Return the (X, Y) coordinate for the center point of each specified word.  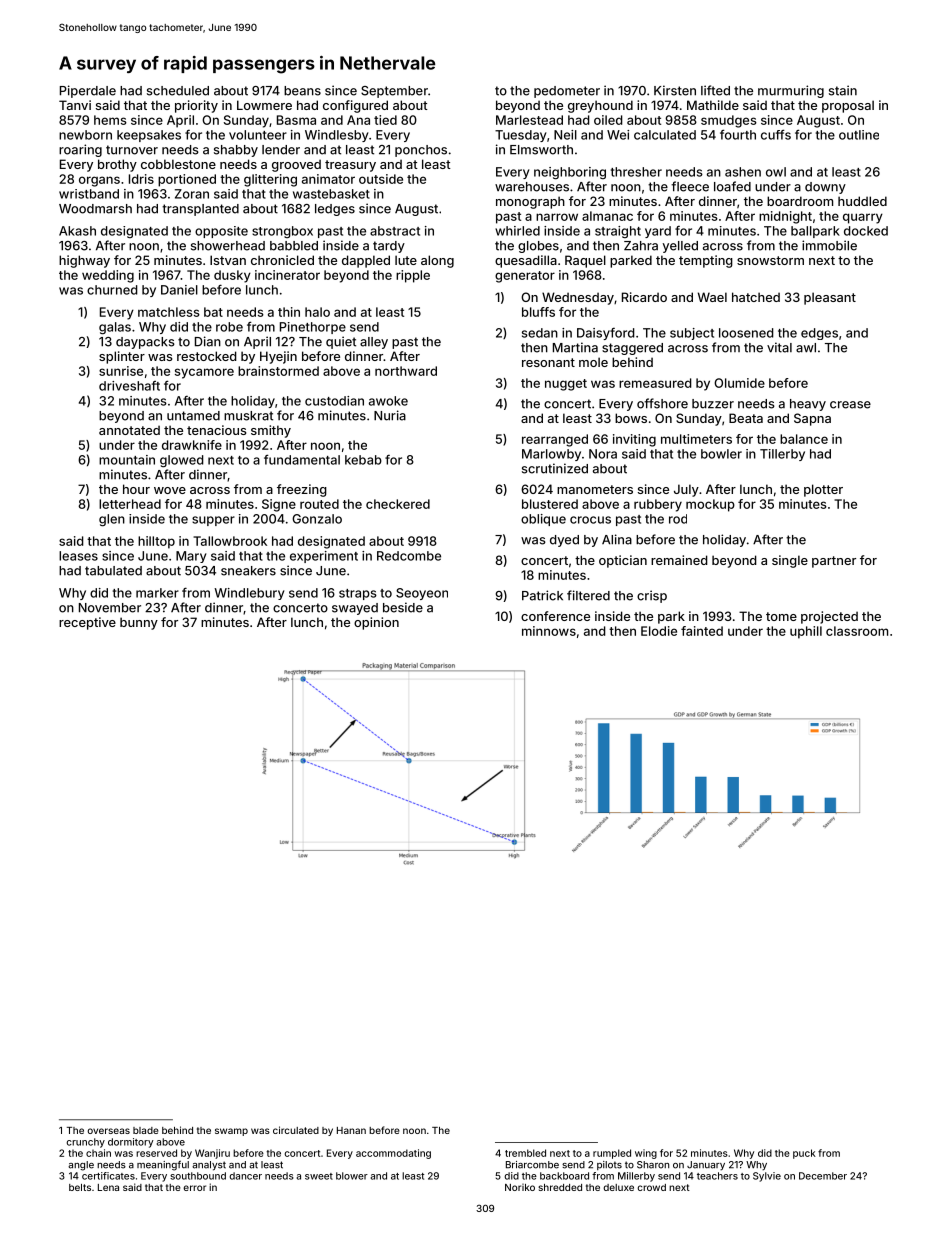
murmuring (791, 91)
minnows (549, 631)
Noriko (520, 1187)
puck (804, 1154)
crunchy (85, 1143)
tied (385, 120)
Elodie (659, 631)
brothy (117, 165)
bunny (139, 623)
